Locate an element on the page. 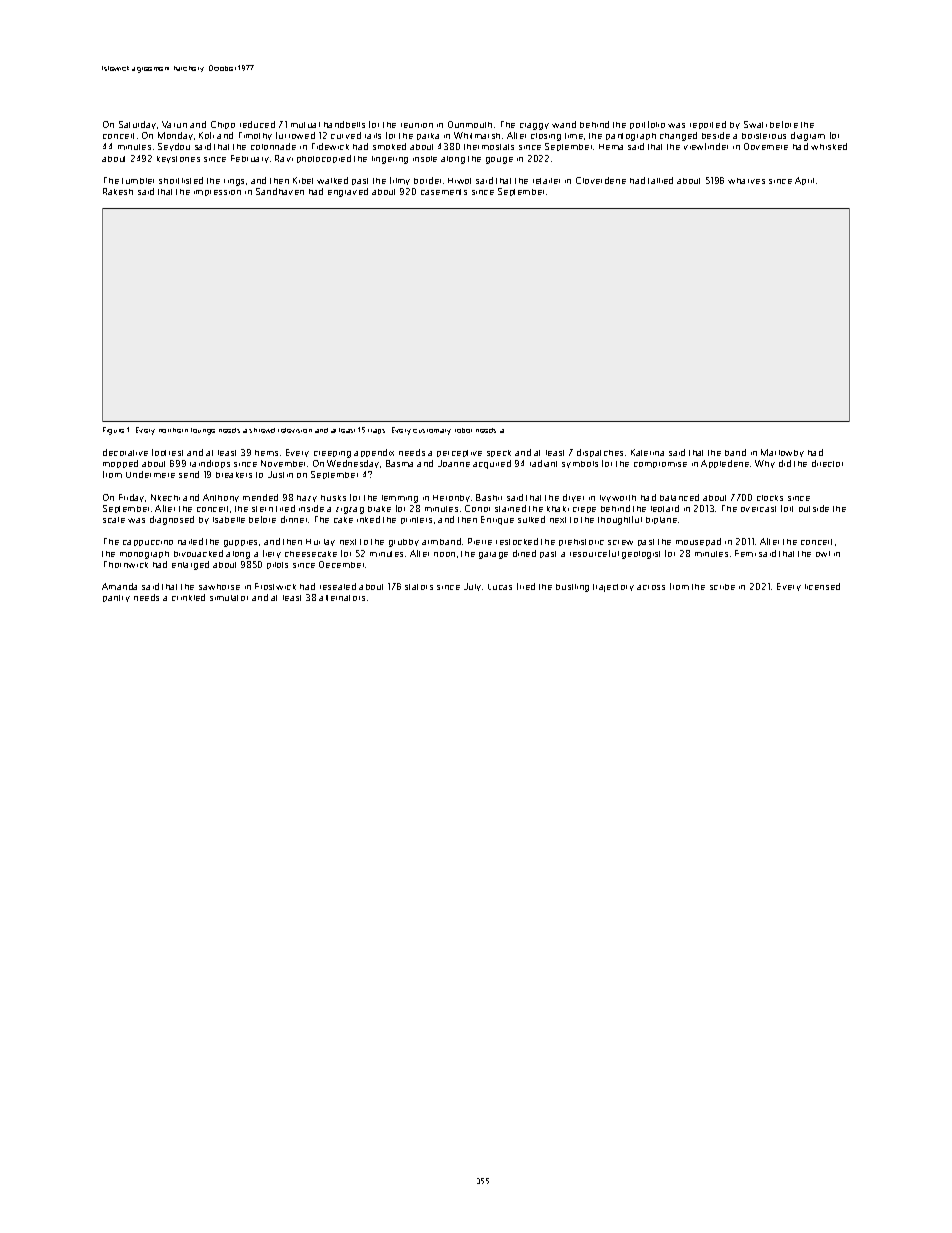 The height and width of the image is (1233, 952). Figure is located at coordinates (113, 431).
